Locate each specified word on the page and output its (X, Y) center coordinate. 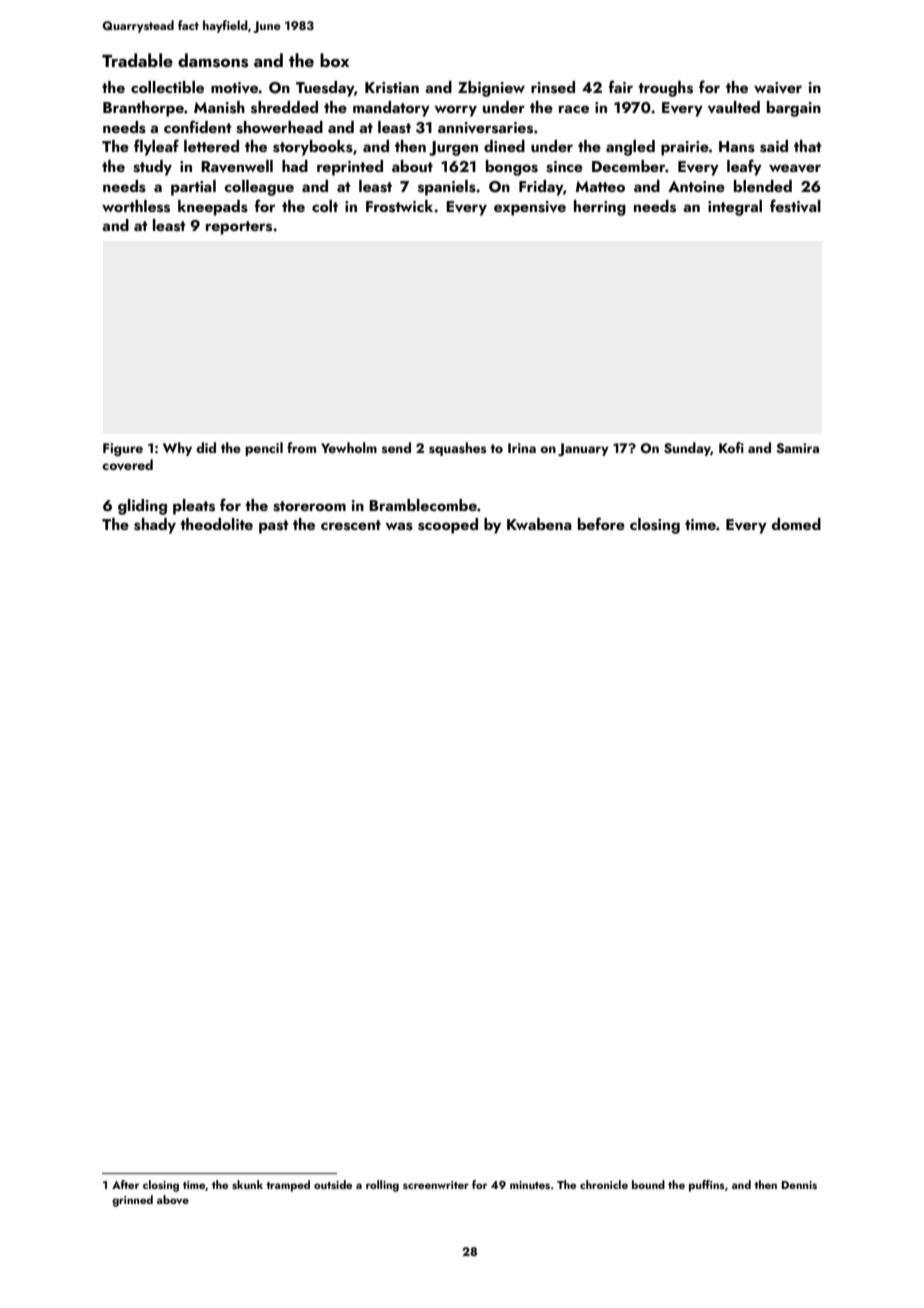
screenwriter (436, 1185)
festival (795, 206)
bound (648, 1184)
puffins (707, 1186)
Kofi (731, 447)
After (125, 1184)
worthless (136, 206)
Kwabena (539, 524)
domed (796, 524)
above (173, 1199)
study (152, 168)
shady (155, 526)
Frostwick (399, 206)
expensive (530, 208)
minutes (530, 1185)
